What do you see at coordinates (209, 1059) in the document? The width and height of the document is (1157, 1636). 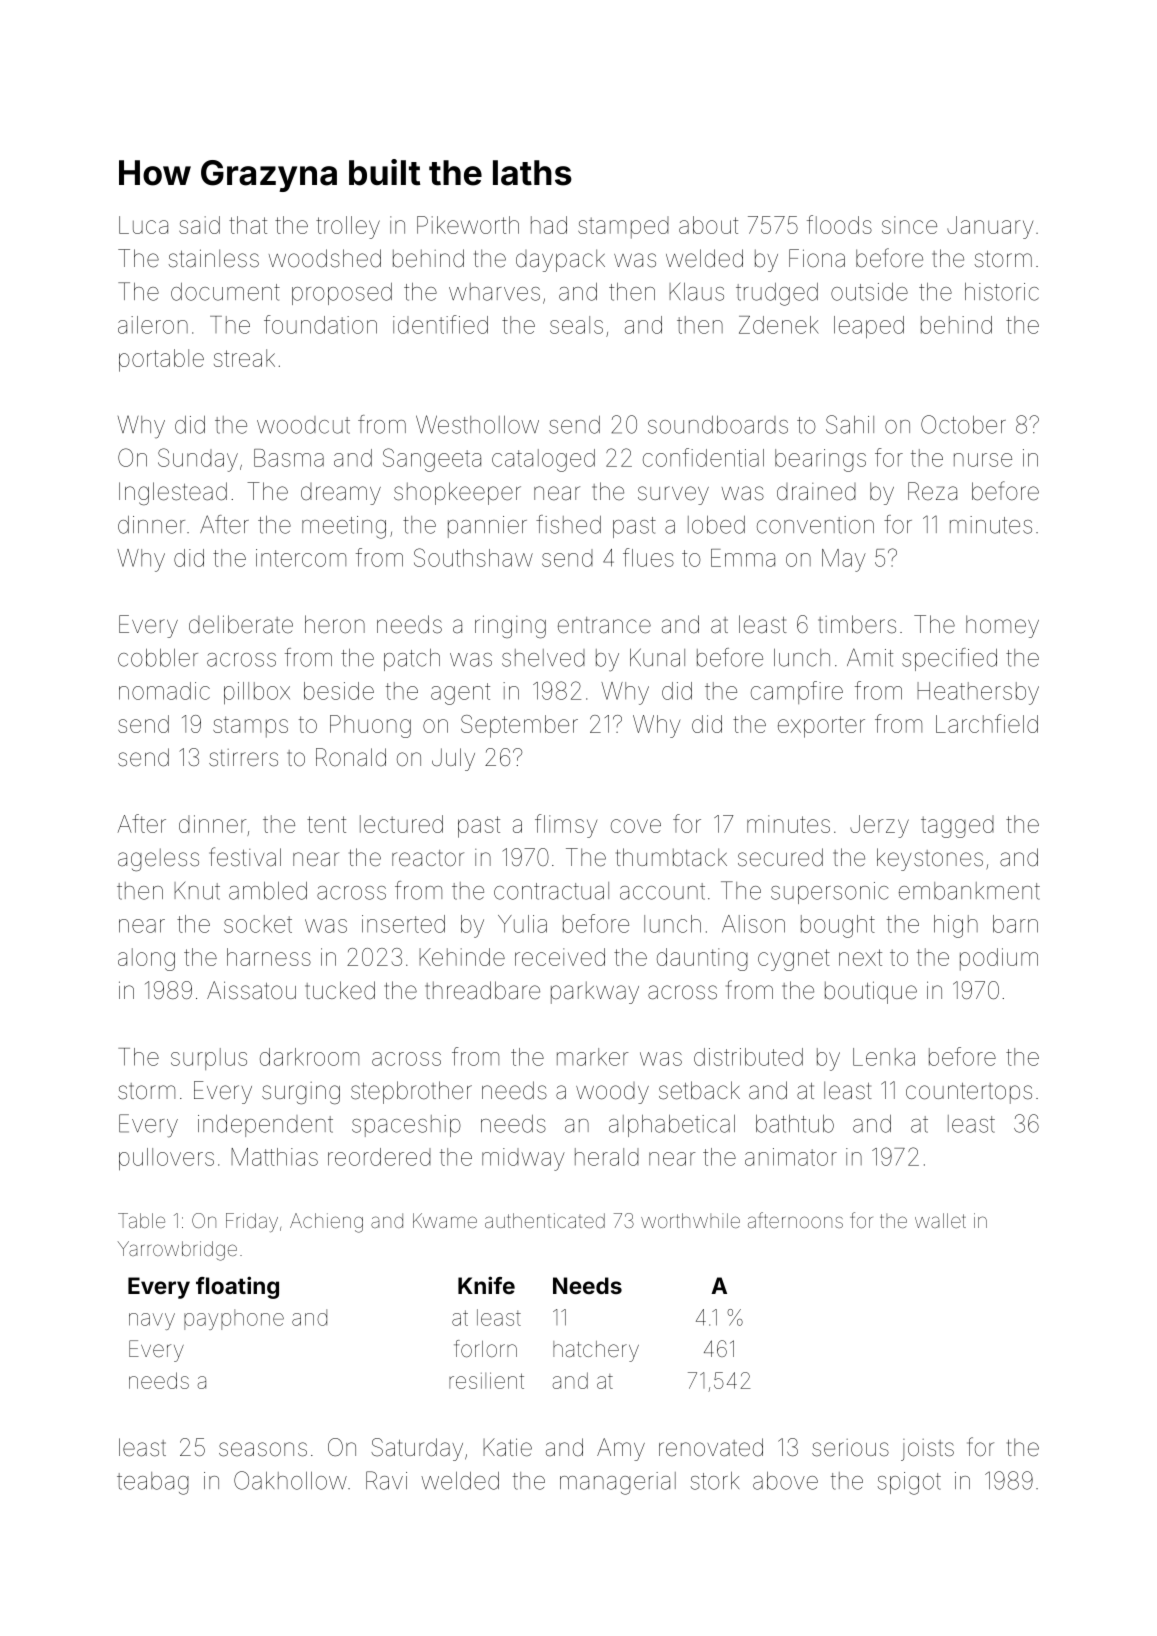 I see `surplus` at bounding box center [209, 1059].
